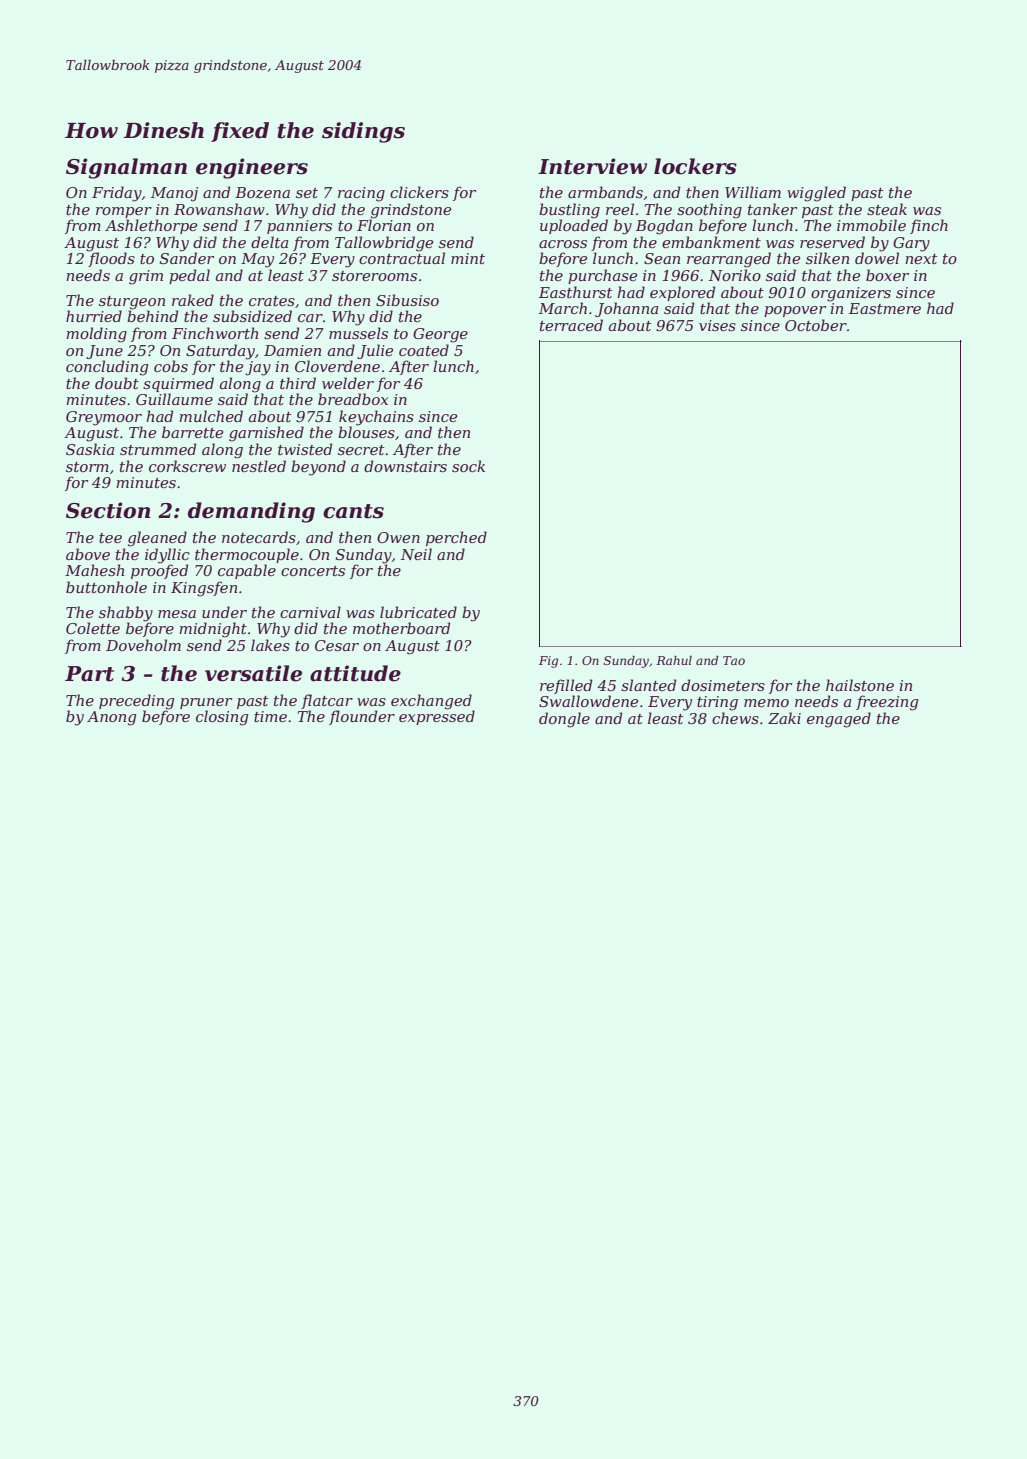 This screenshot has height=1459, width=1027. I want to click on organizers, so click(851, 294).
